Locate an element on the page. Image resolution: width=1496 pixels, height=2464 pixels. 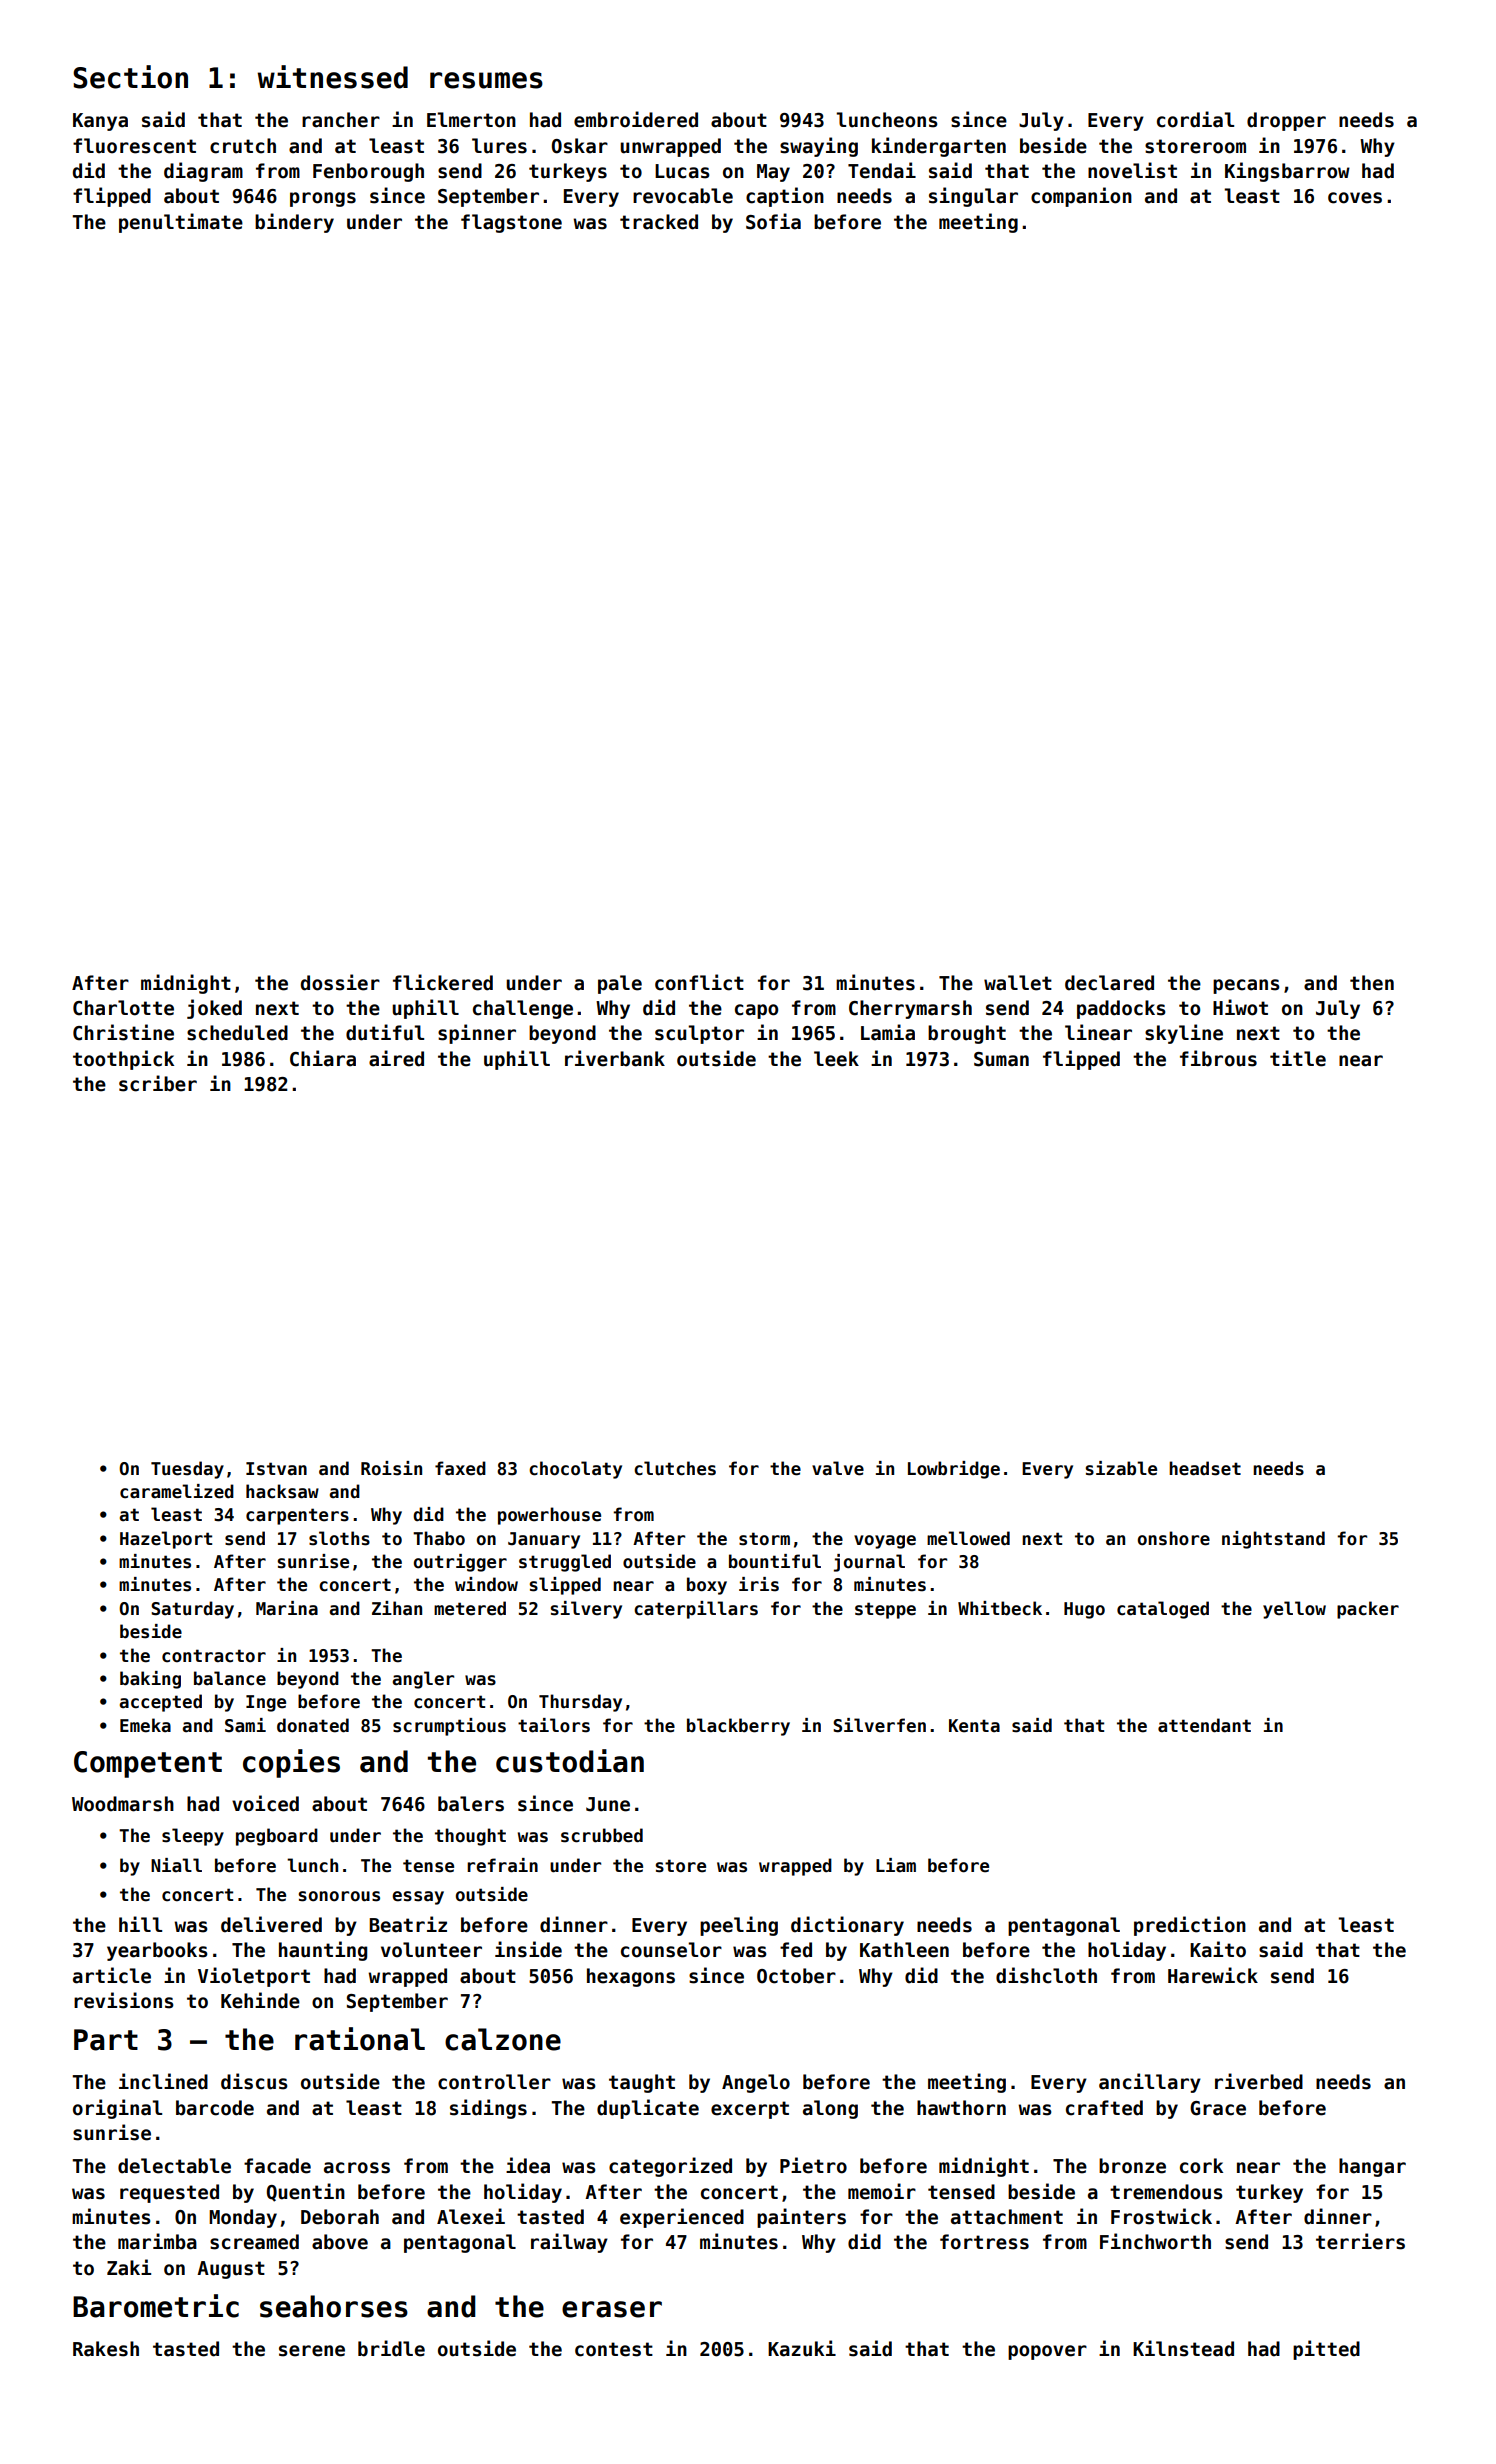
witnessed is located at coordinates (332, 77).
